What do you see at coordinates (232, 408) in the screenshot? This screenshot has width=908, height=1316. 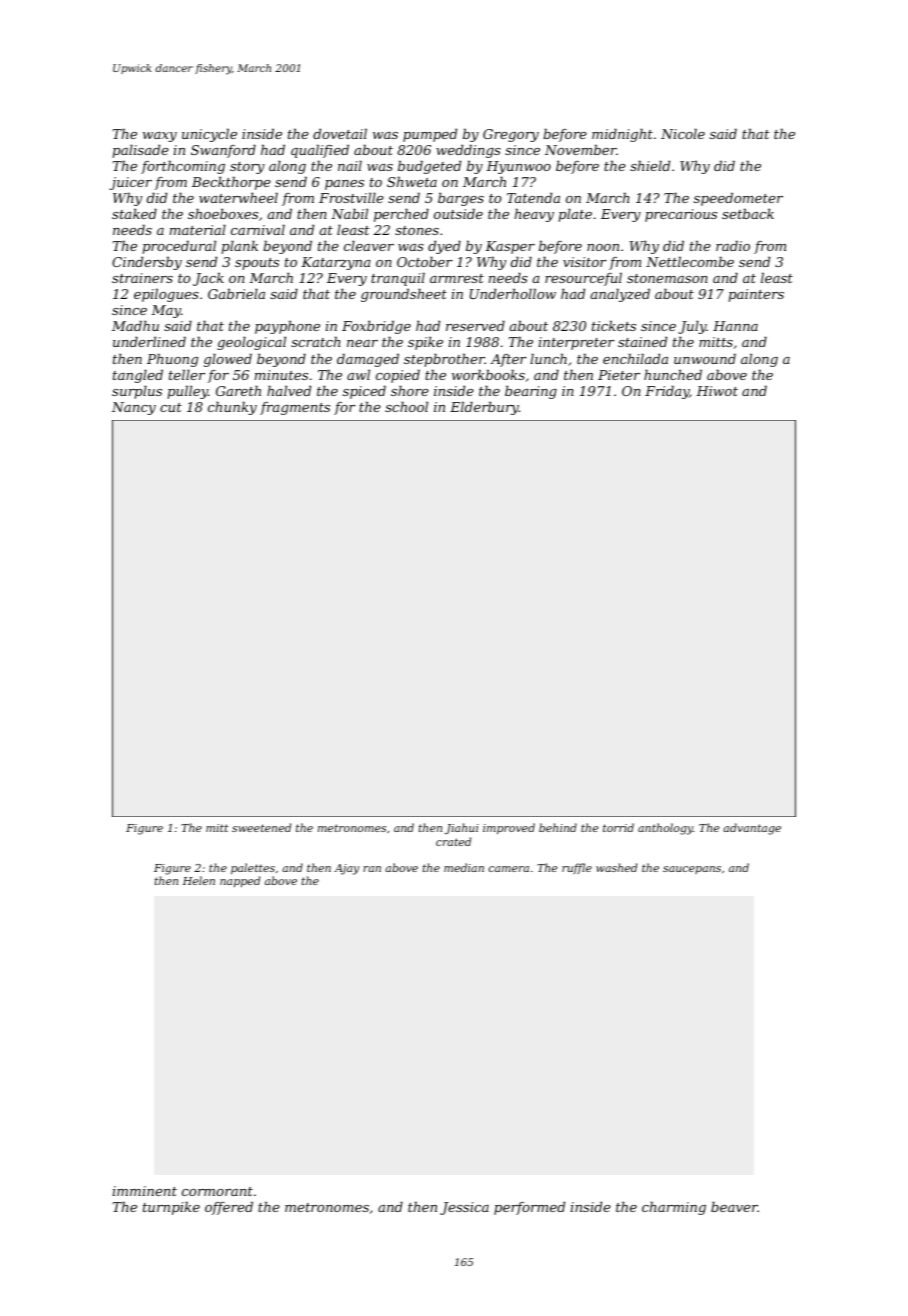 I see `chunky` at bounding box center [232, 408].
